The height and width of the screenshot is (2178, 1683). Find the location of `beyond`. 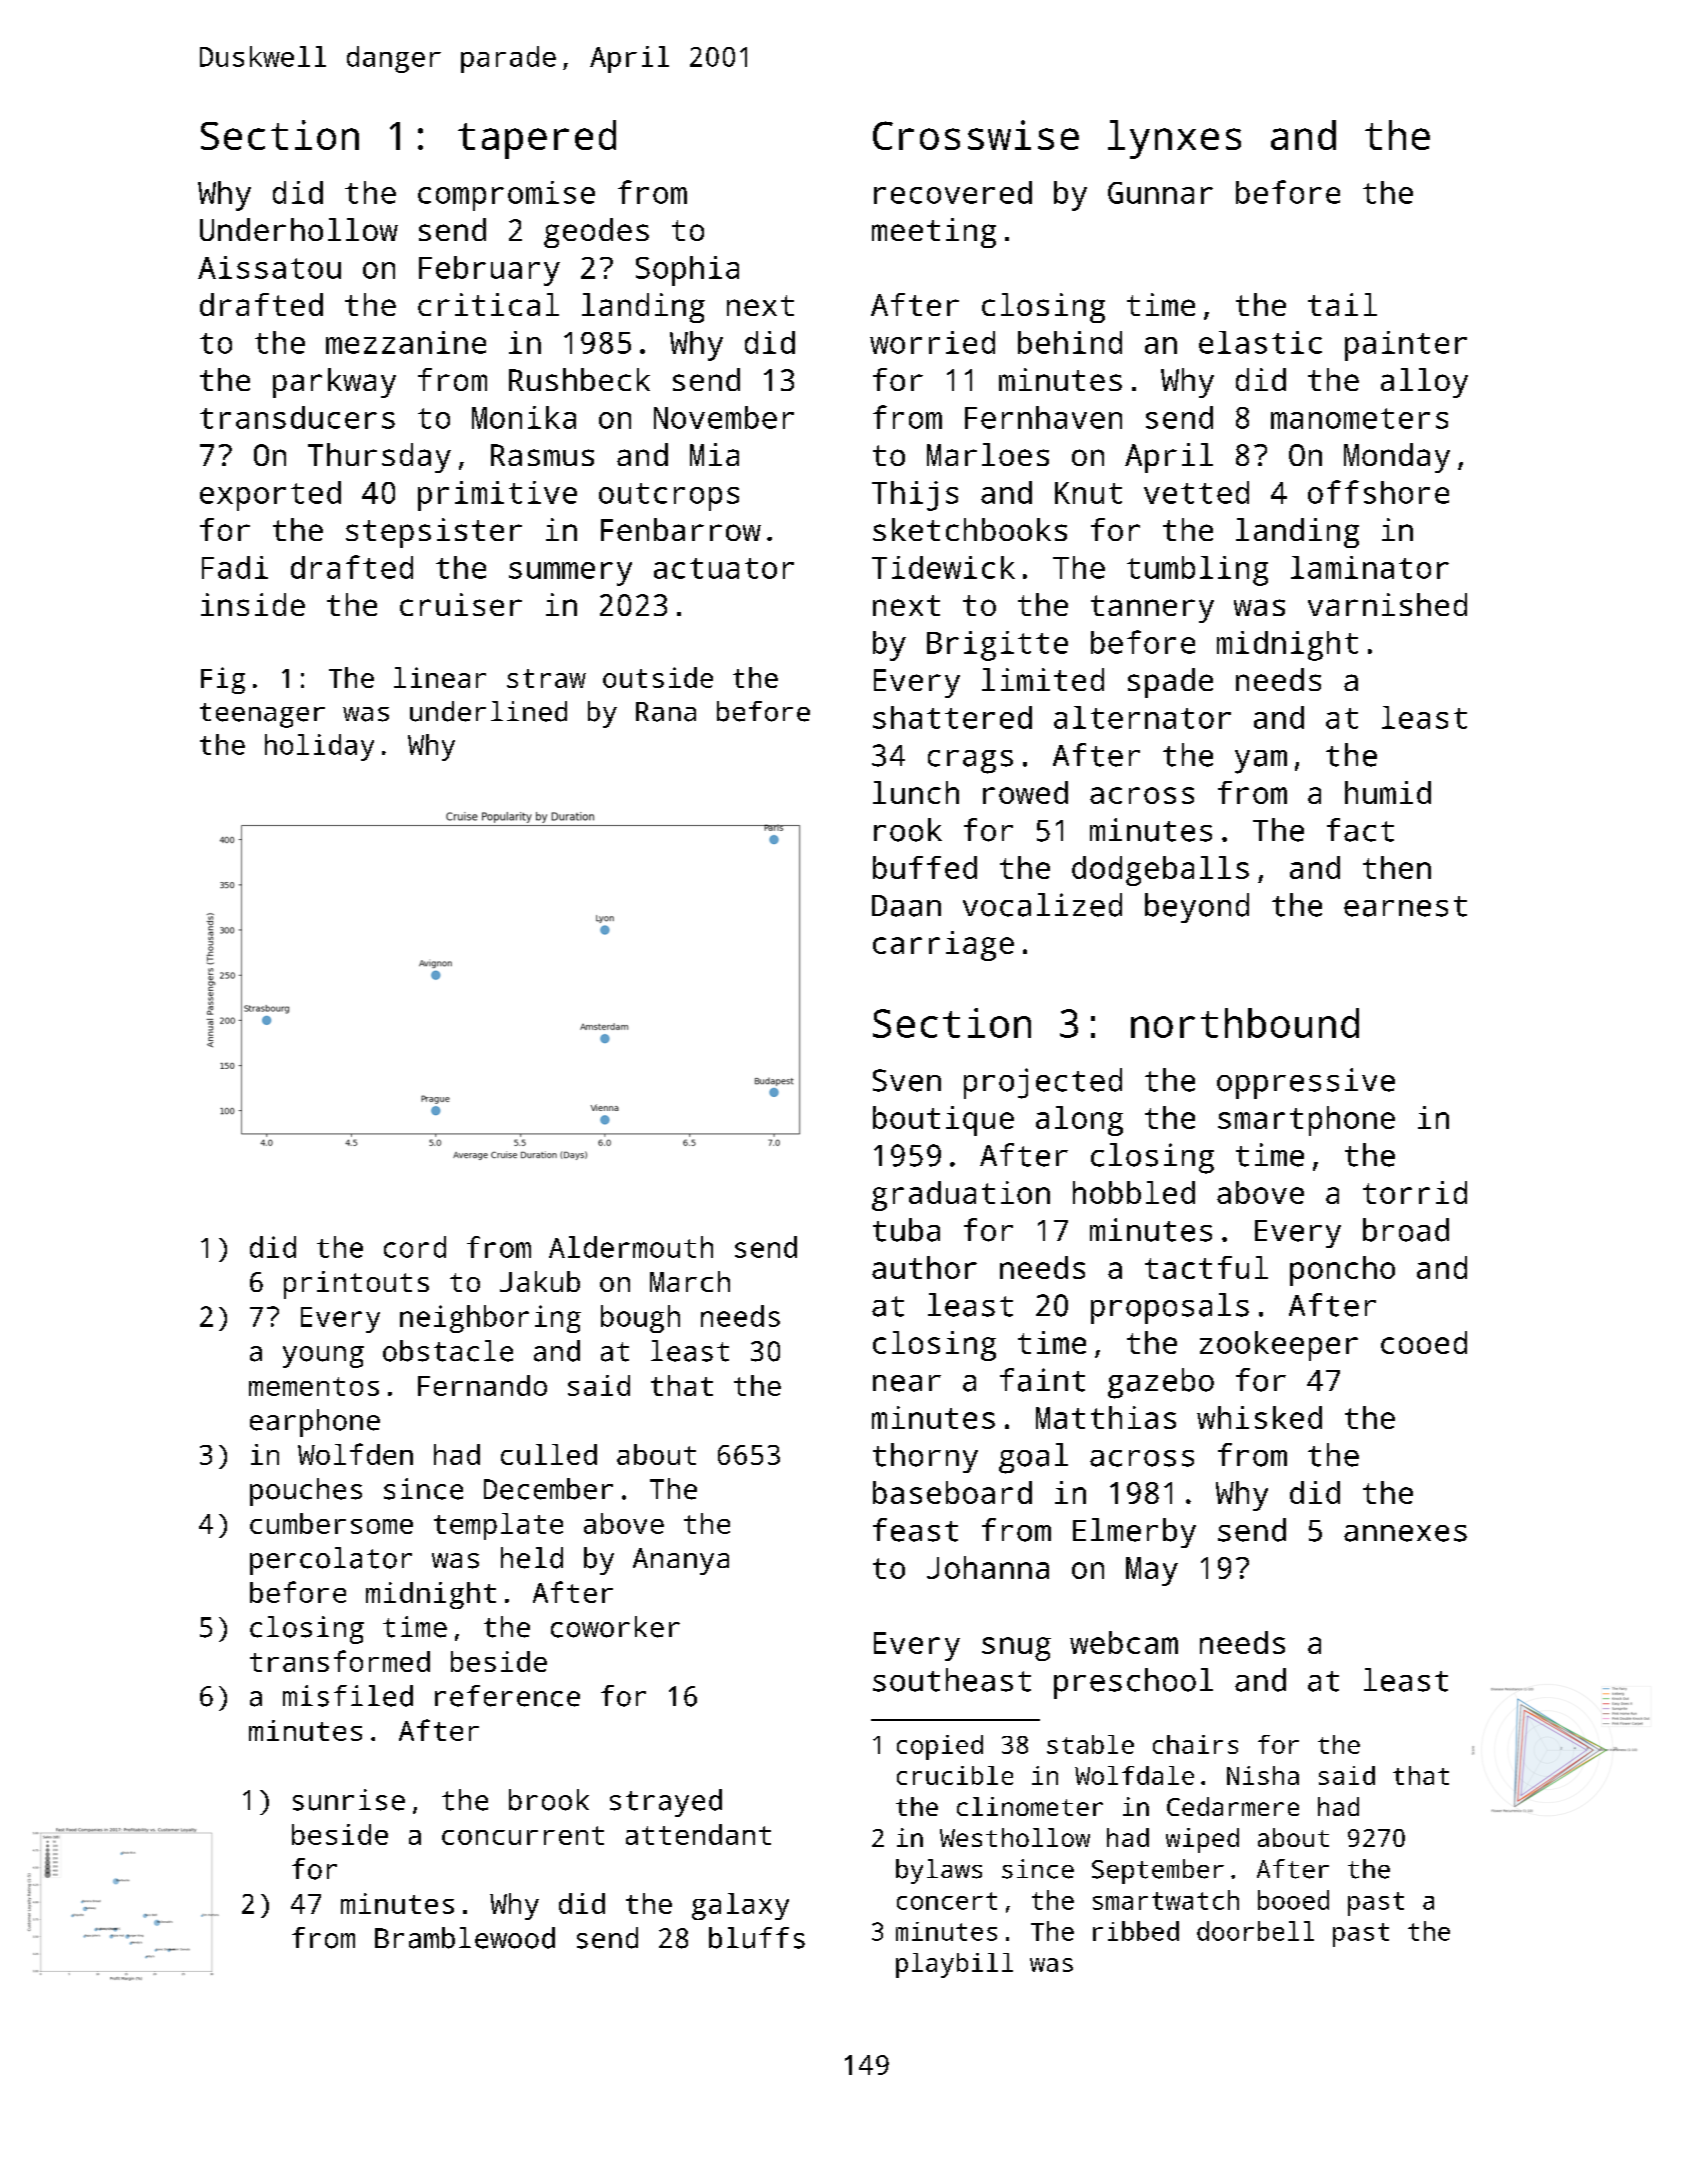

beyond is located at coordinates (1197, 908).
